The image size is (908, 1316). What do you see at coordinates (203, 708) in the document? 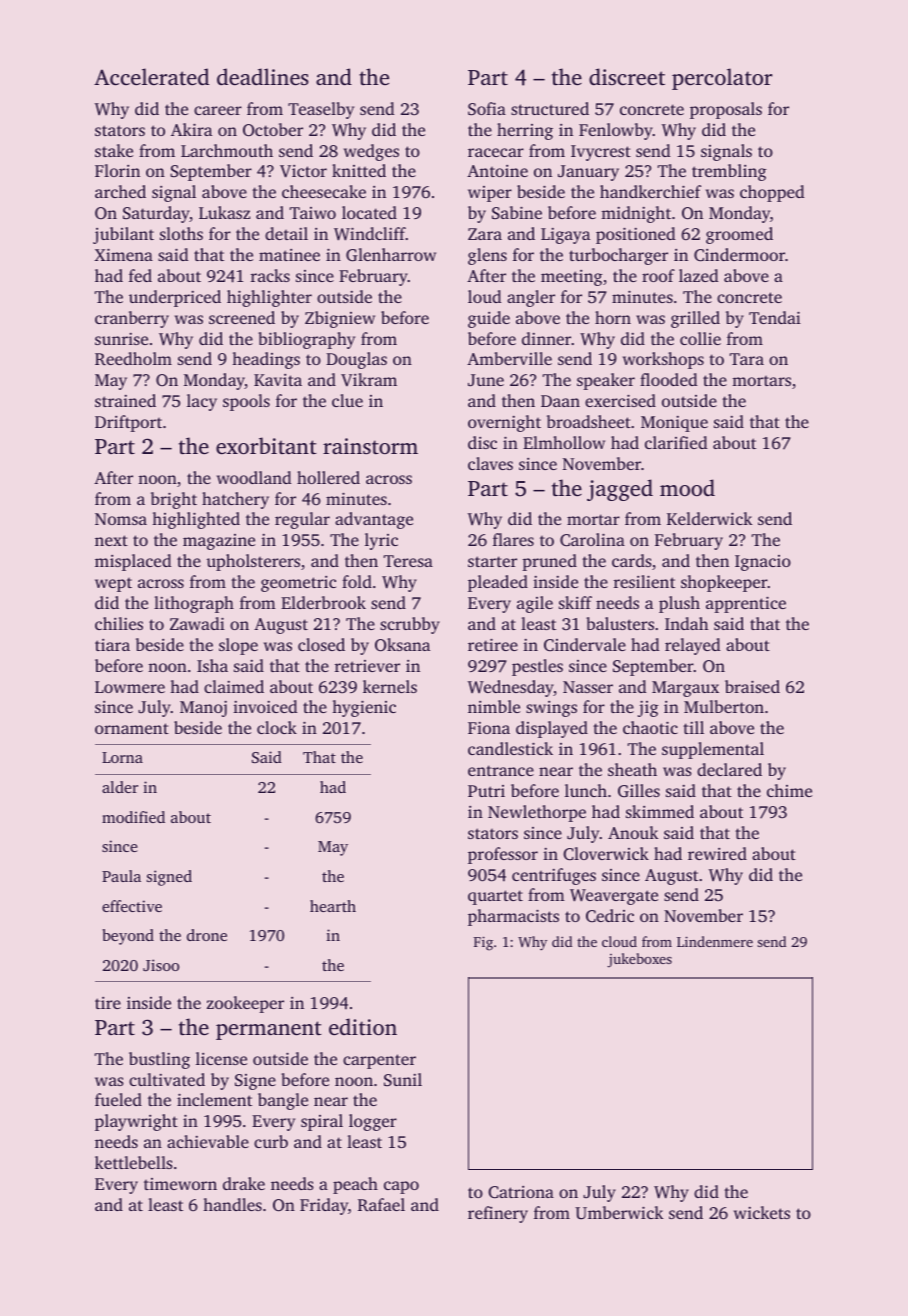
I see `Manoj` at bounding box center [203, 708].
